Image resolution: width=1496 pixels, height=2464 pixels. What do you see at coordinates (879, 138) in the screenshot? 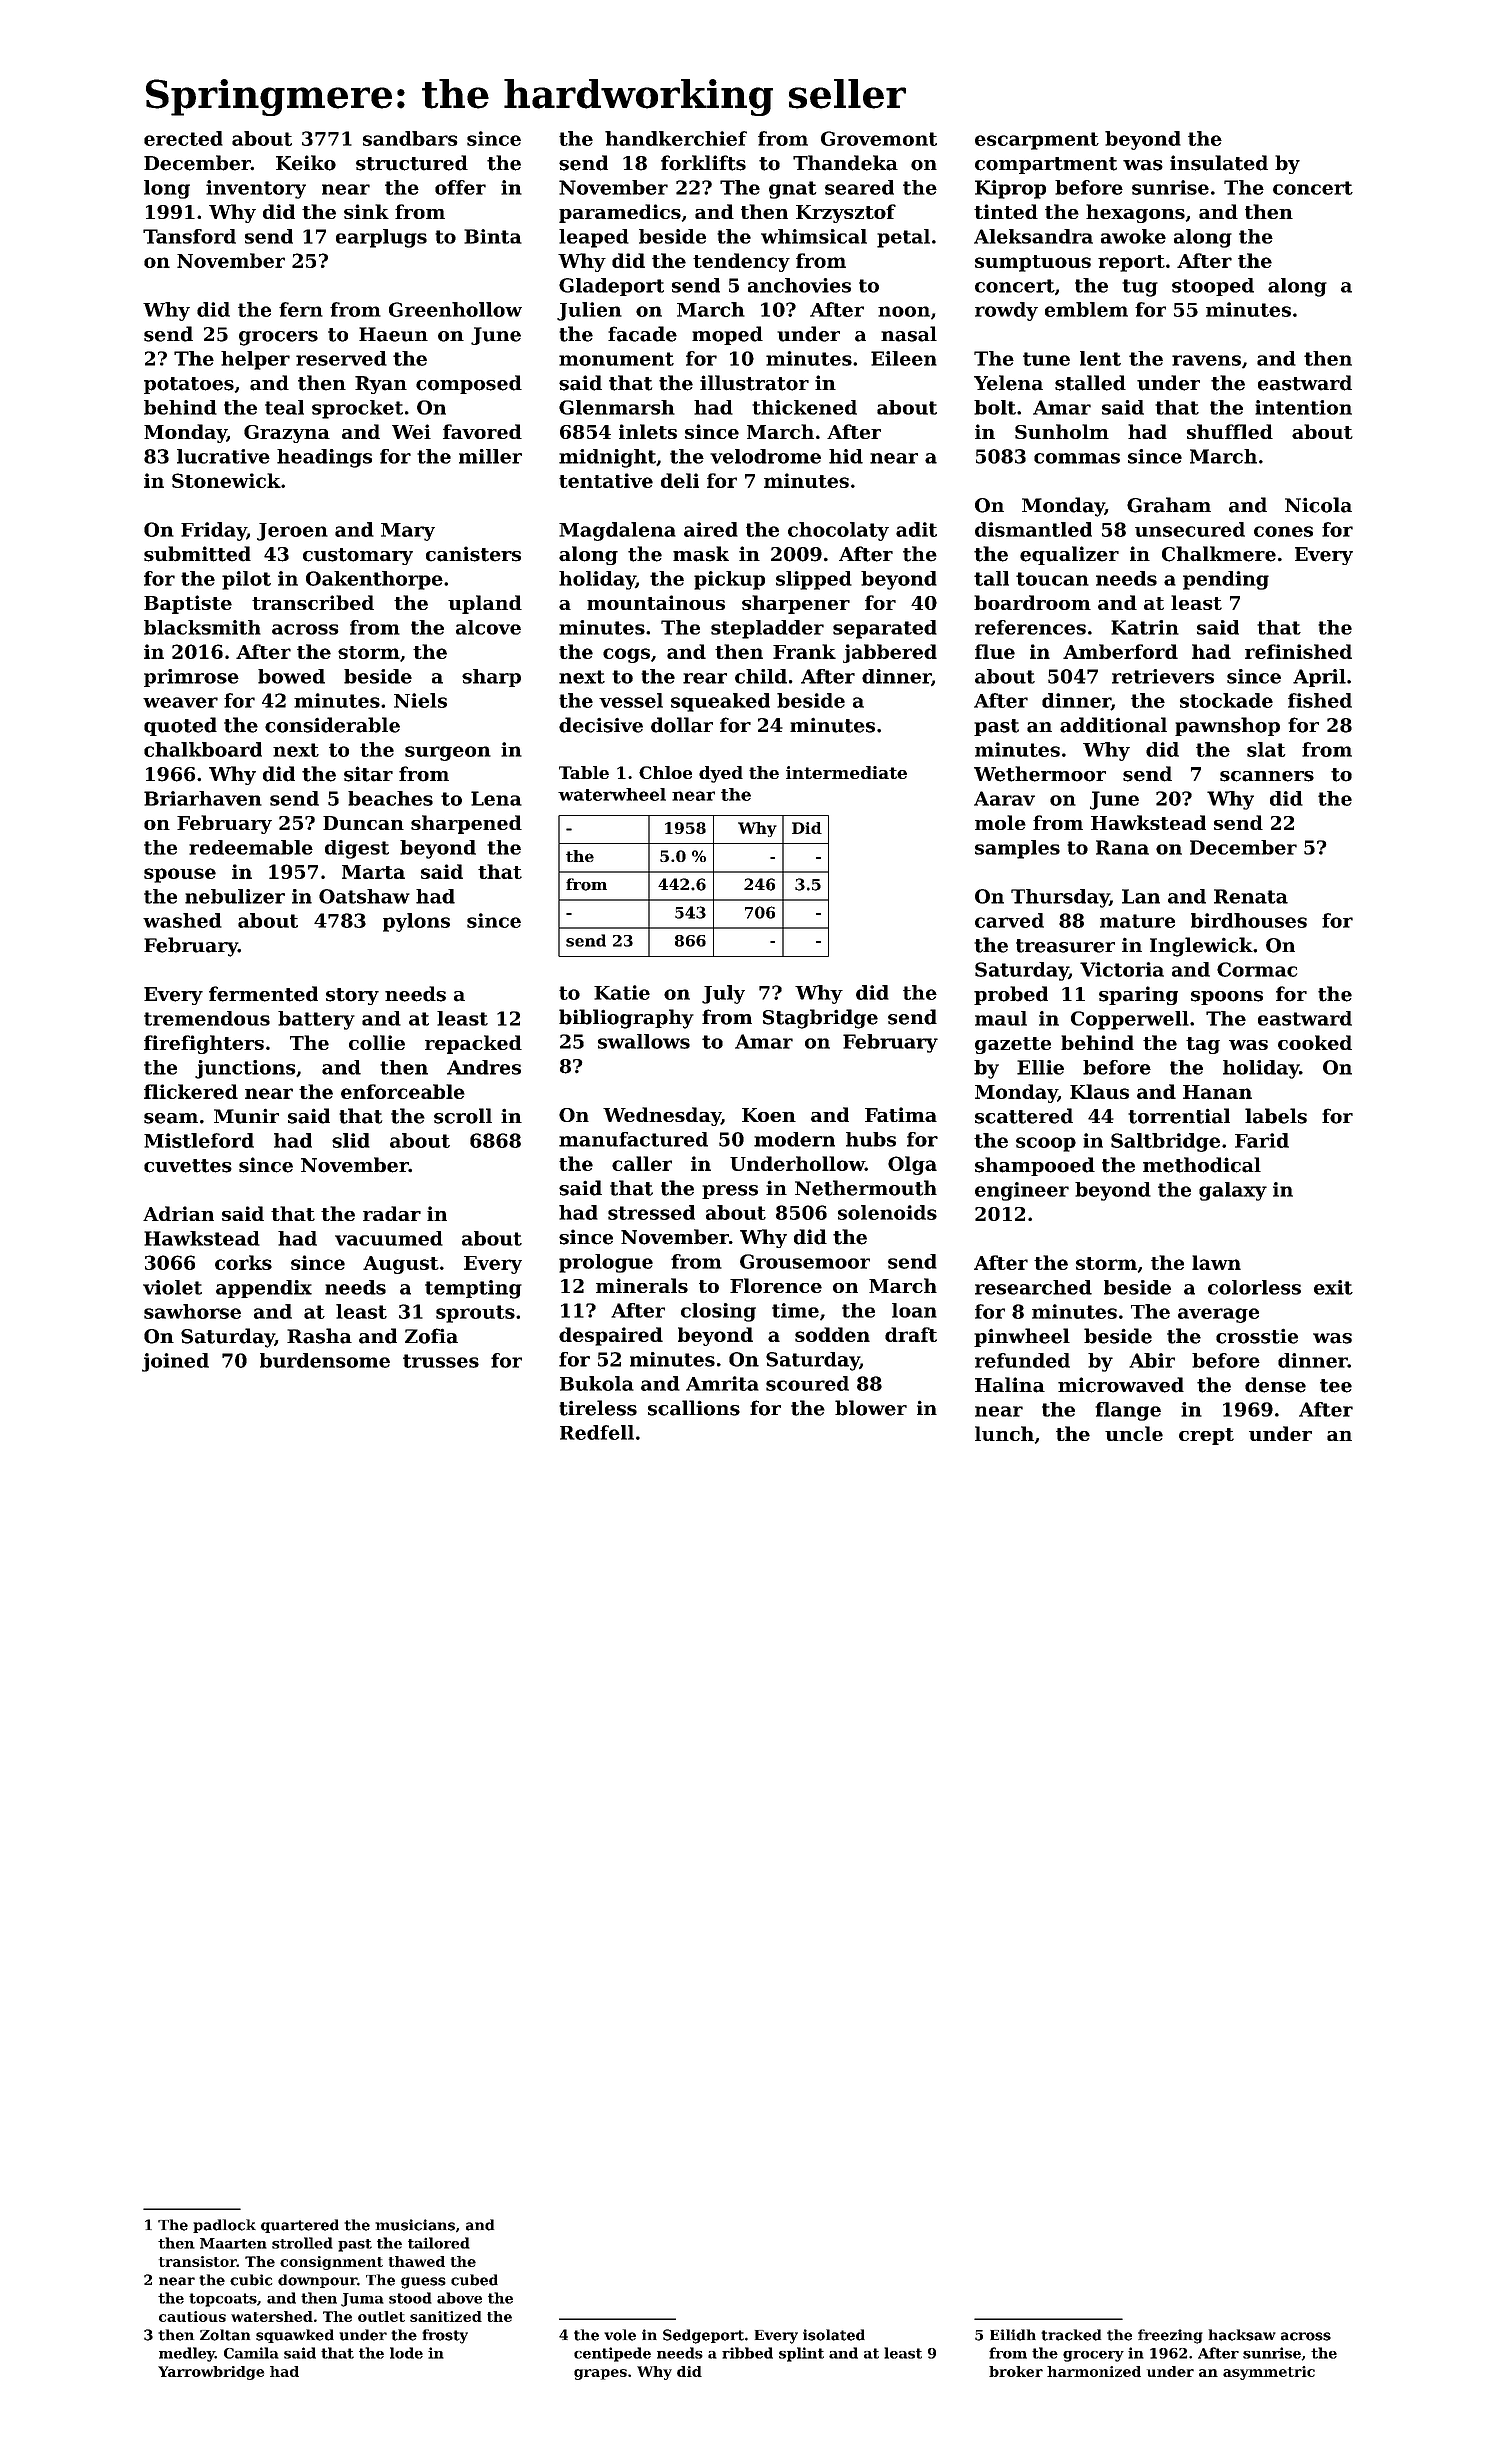
I see `Grovemont` at bounding box center [879, 138].
